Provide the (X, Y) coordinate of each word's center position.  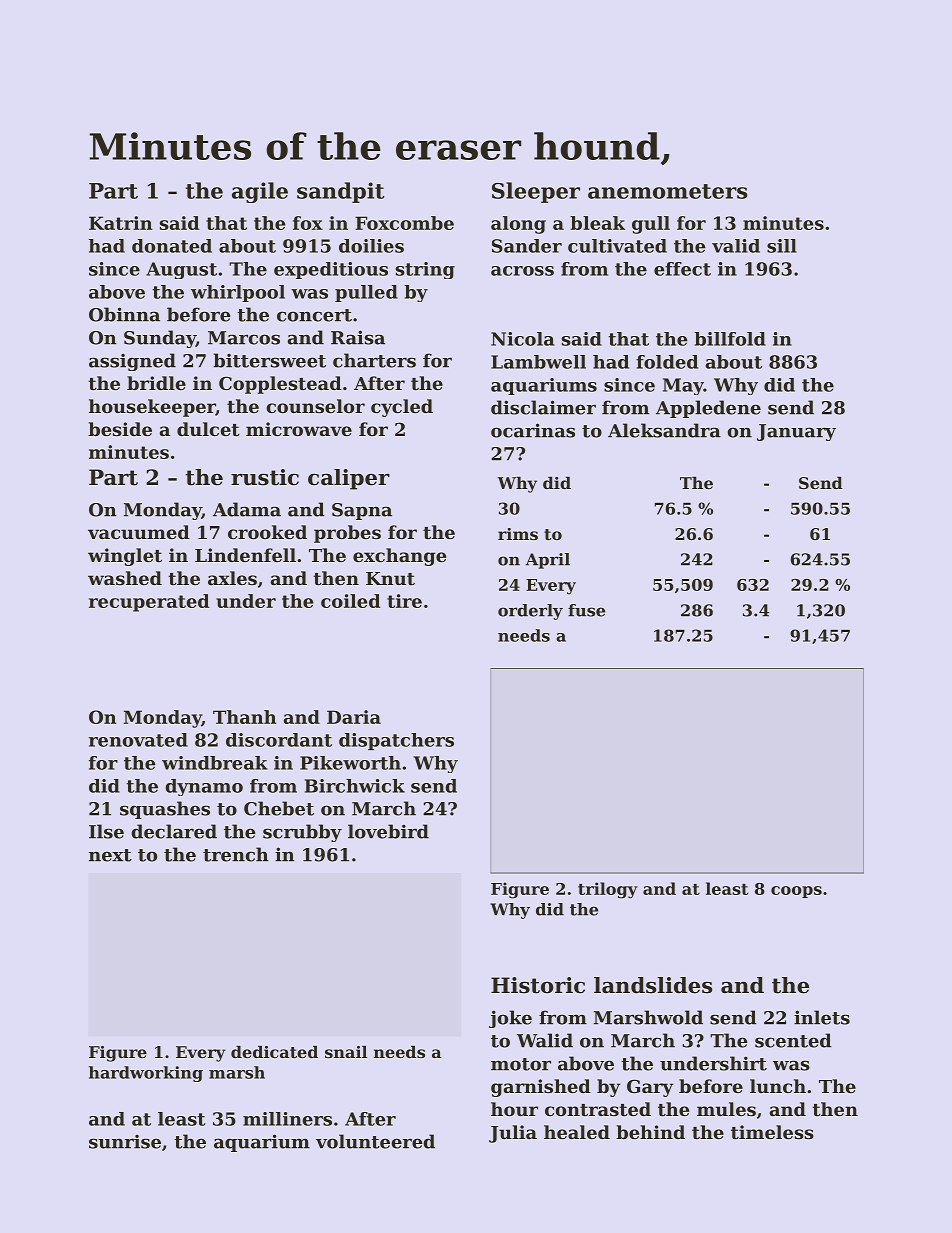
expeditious (331, 270)
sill (782, 246)
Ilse (106, 831)
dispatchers (396, 741)
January (796, 432)
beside (120, 429)
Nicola (522, 339)
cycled (402, 408)
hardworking (146, 1074)
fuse (586, 610)
